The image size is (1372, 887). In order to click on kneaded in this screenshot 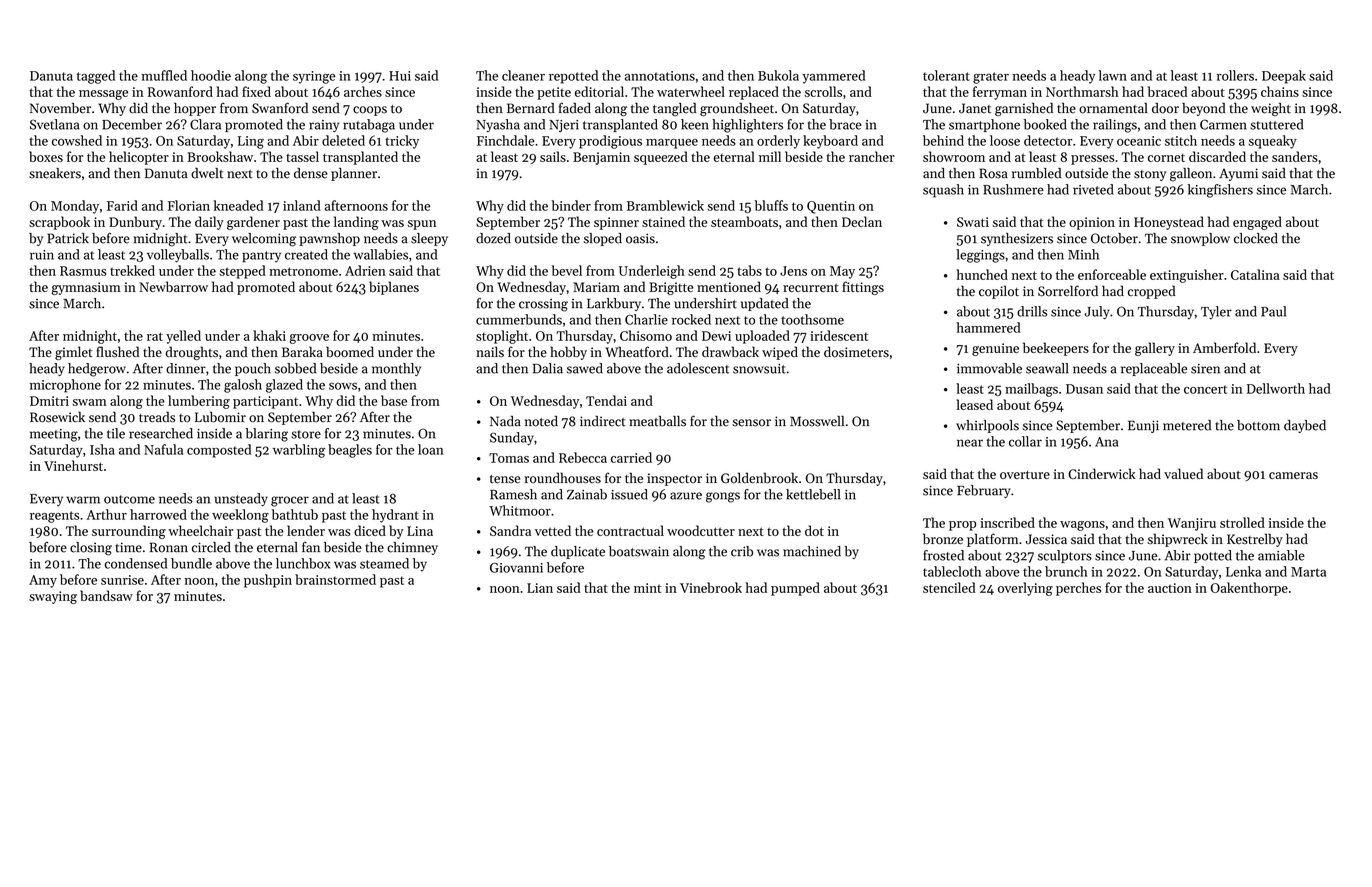, I will do `click(238, 205)`.
